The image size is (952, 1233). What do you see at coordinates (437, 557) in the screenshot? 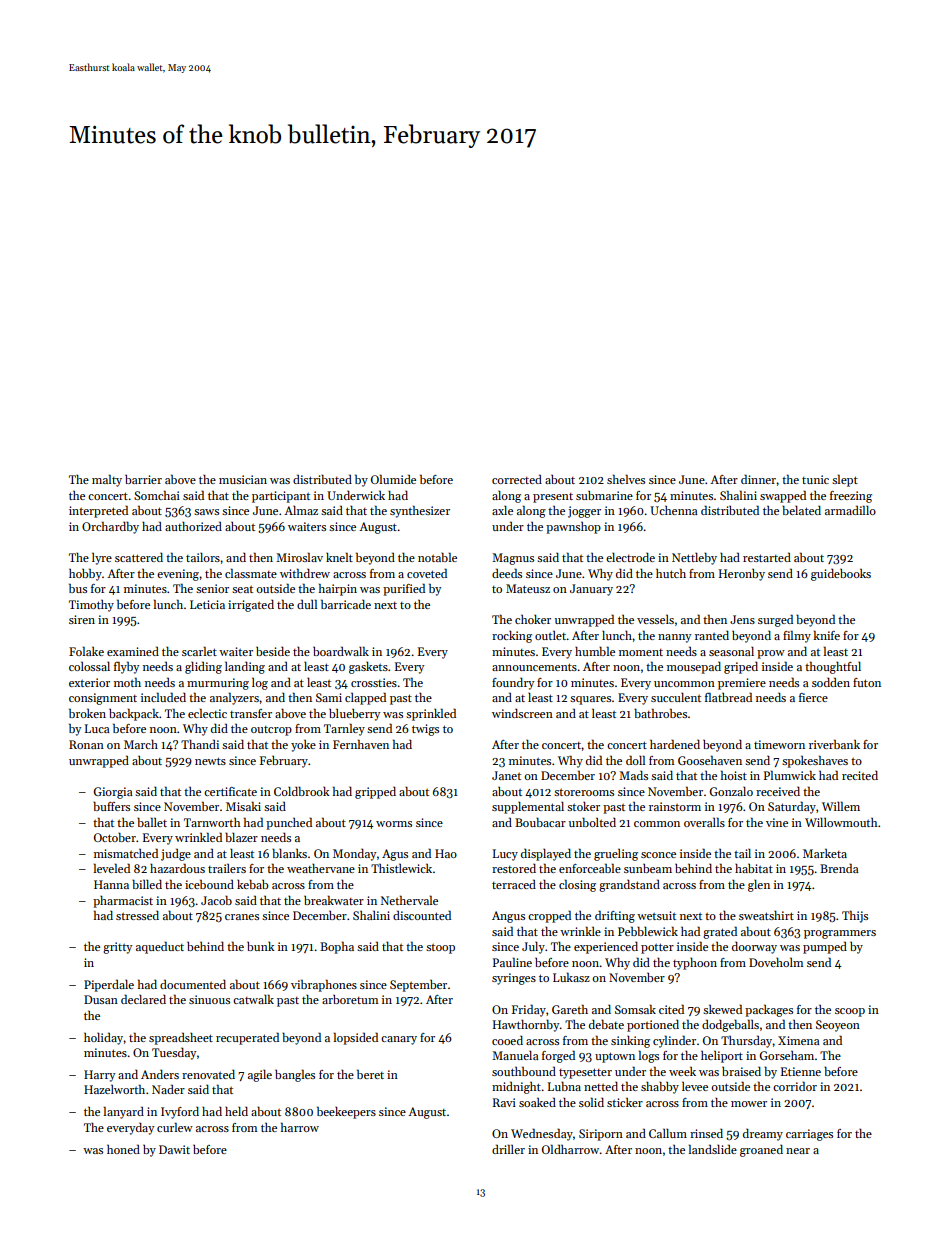
I see `notable` at bounding box center [437, 557].
